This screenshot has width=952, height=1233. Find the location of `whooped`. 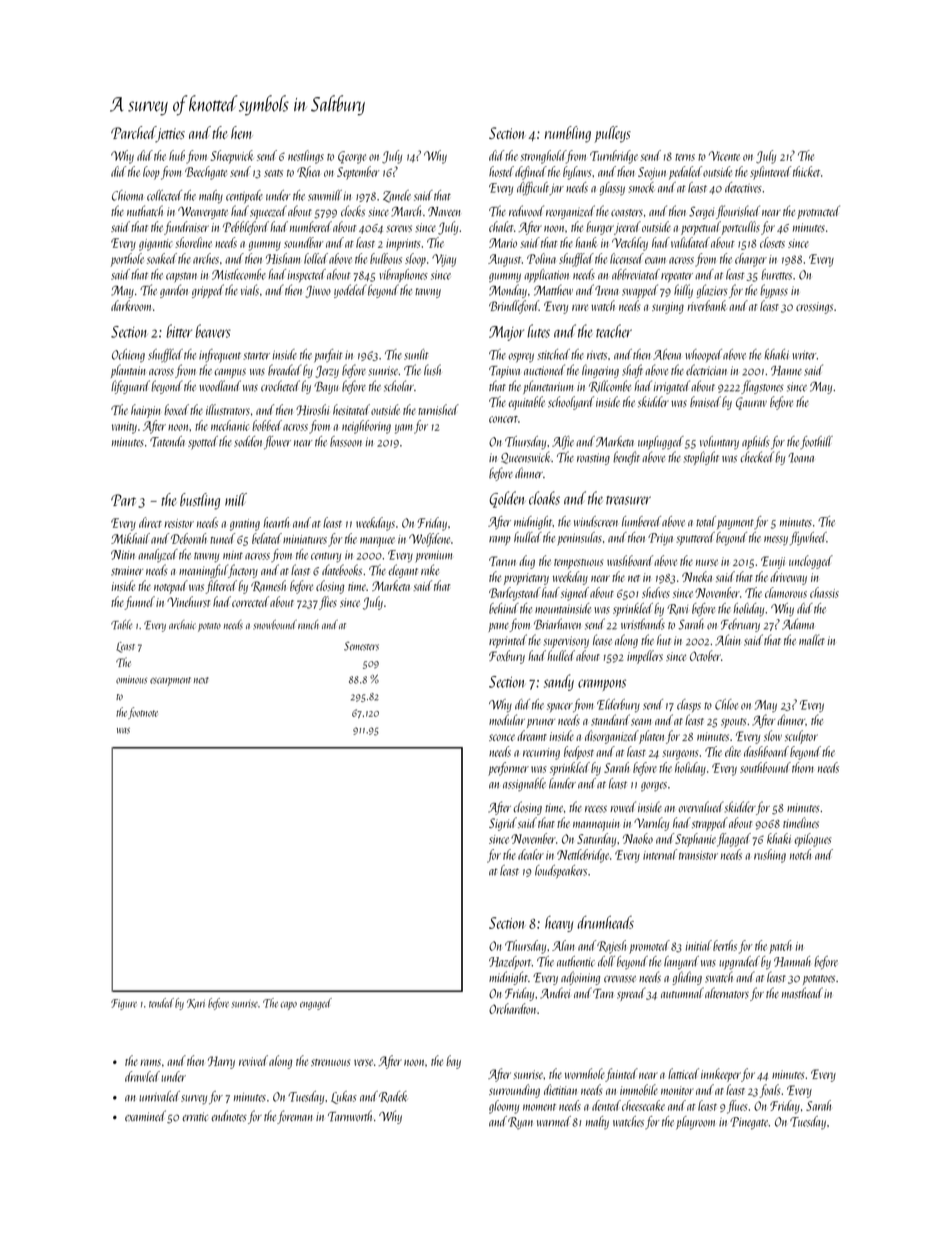

whooped is located at coordinates (704, 355).
